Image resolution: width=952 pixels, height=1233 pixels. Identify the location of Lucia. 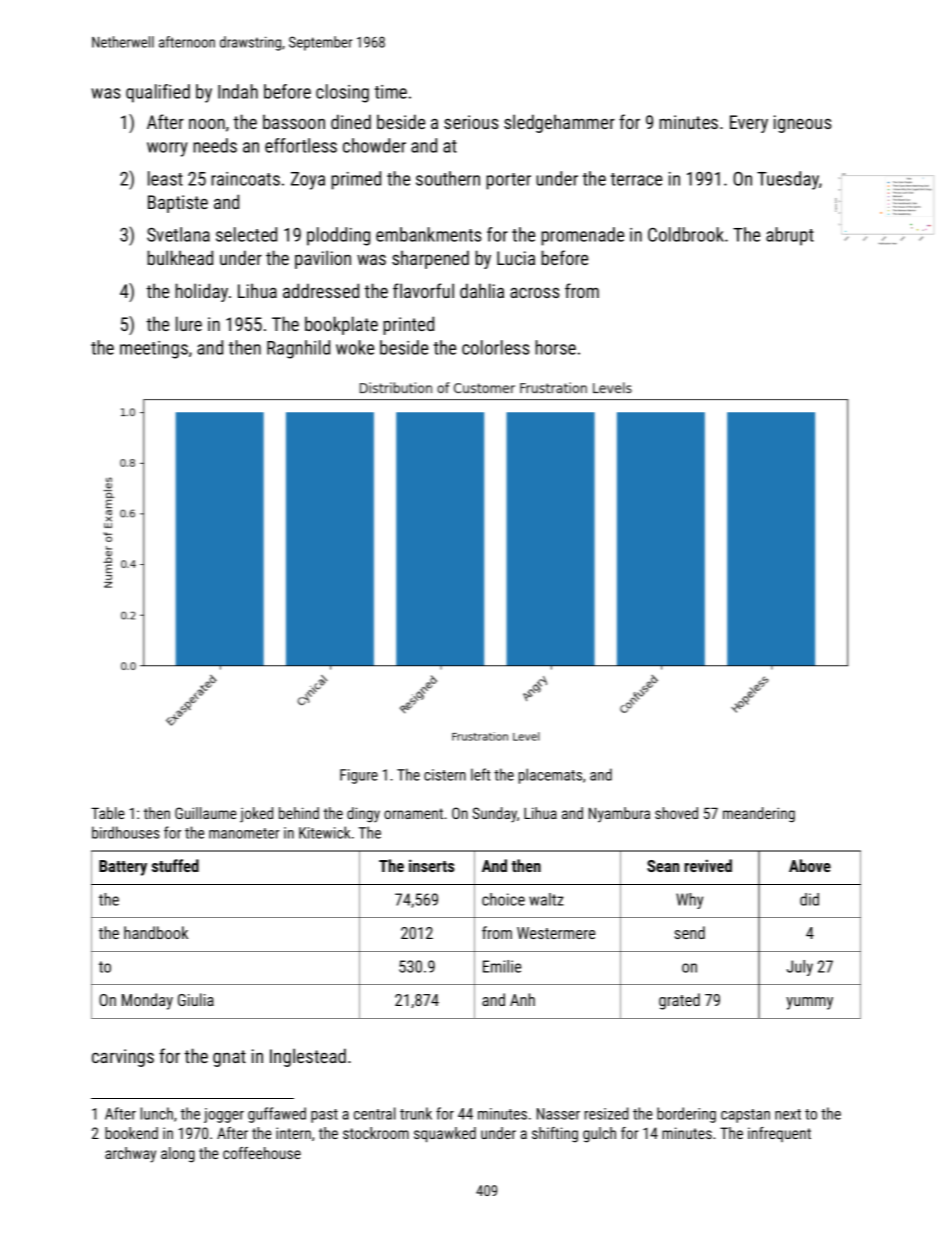
(516, 258).
